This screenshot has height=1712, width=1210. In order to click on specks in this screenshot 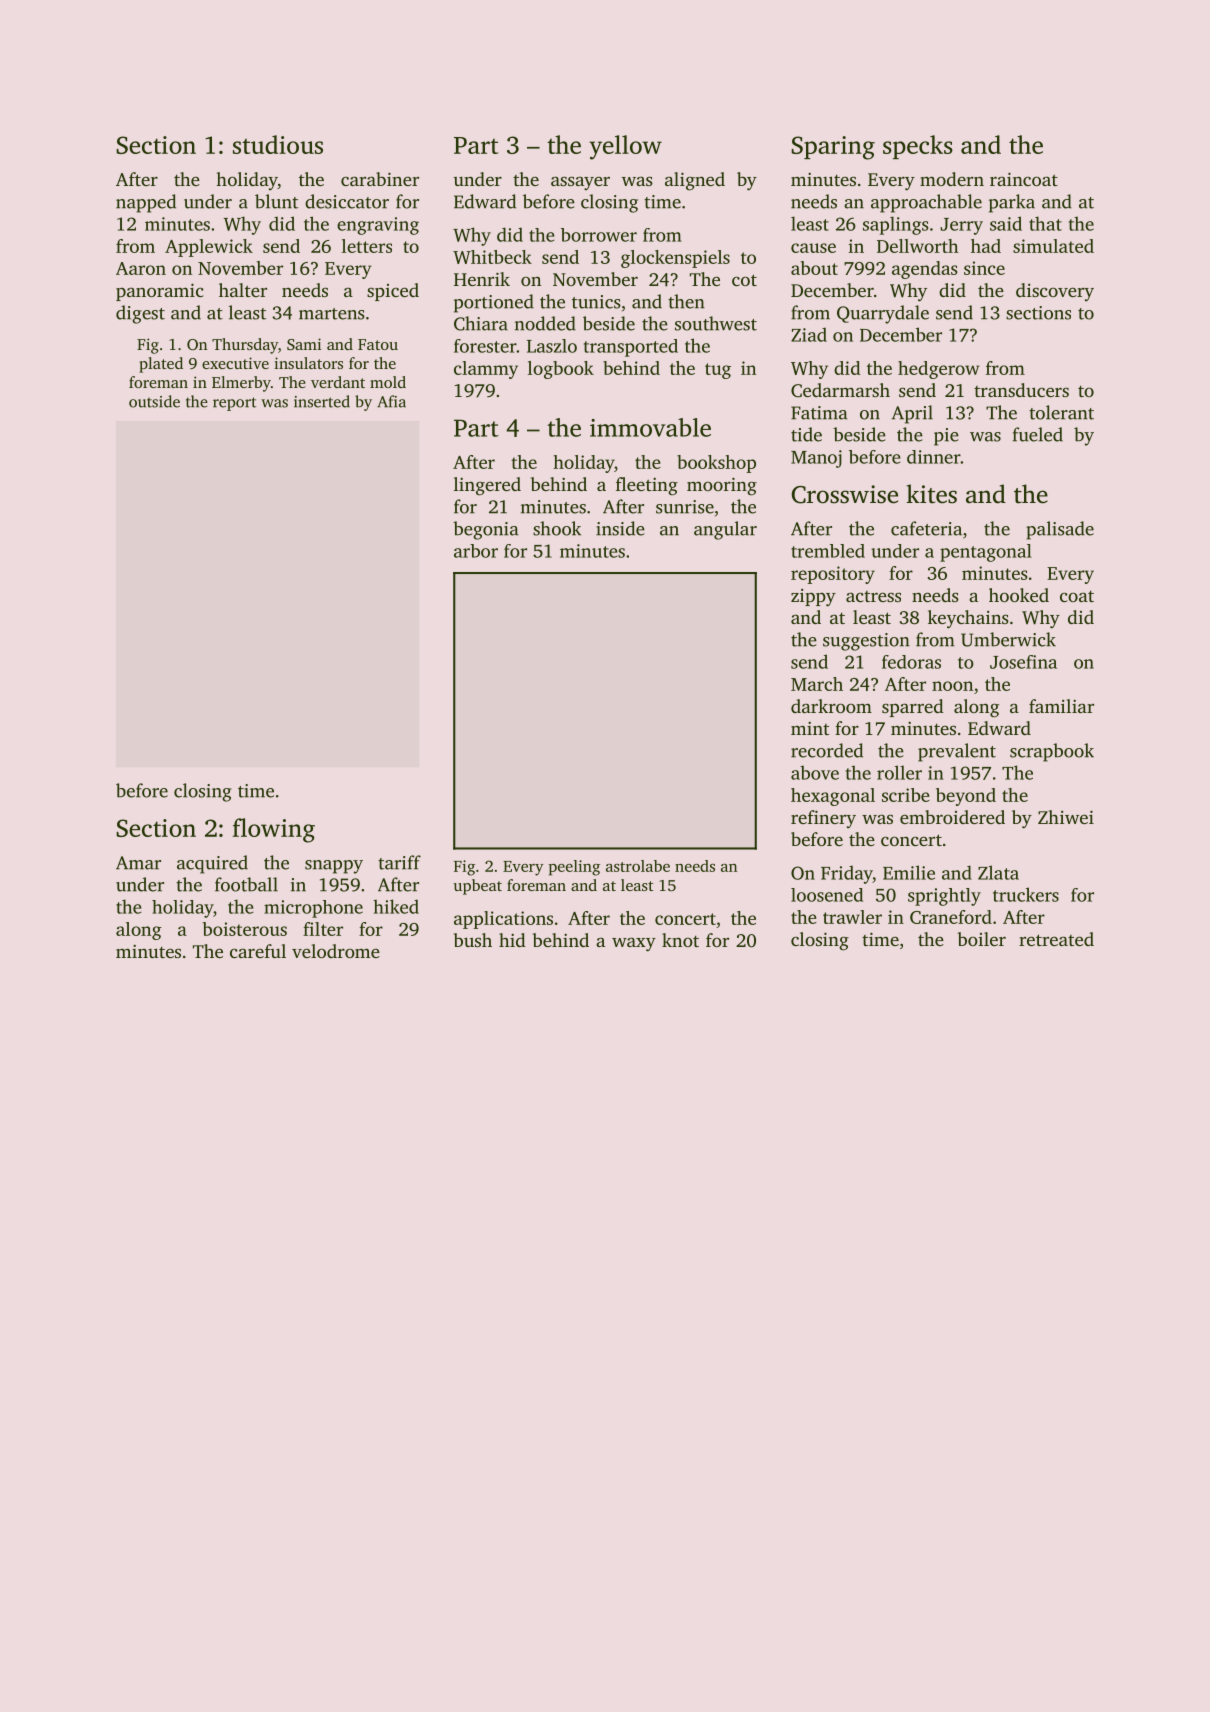, I will do `click(918, 147)`.
